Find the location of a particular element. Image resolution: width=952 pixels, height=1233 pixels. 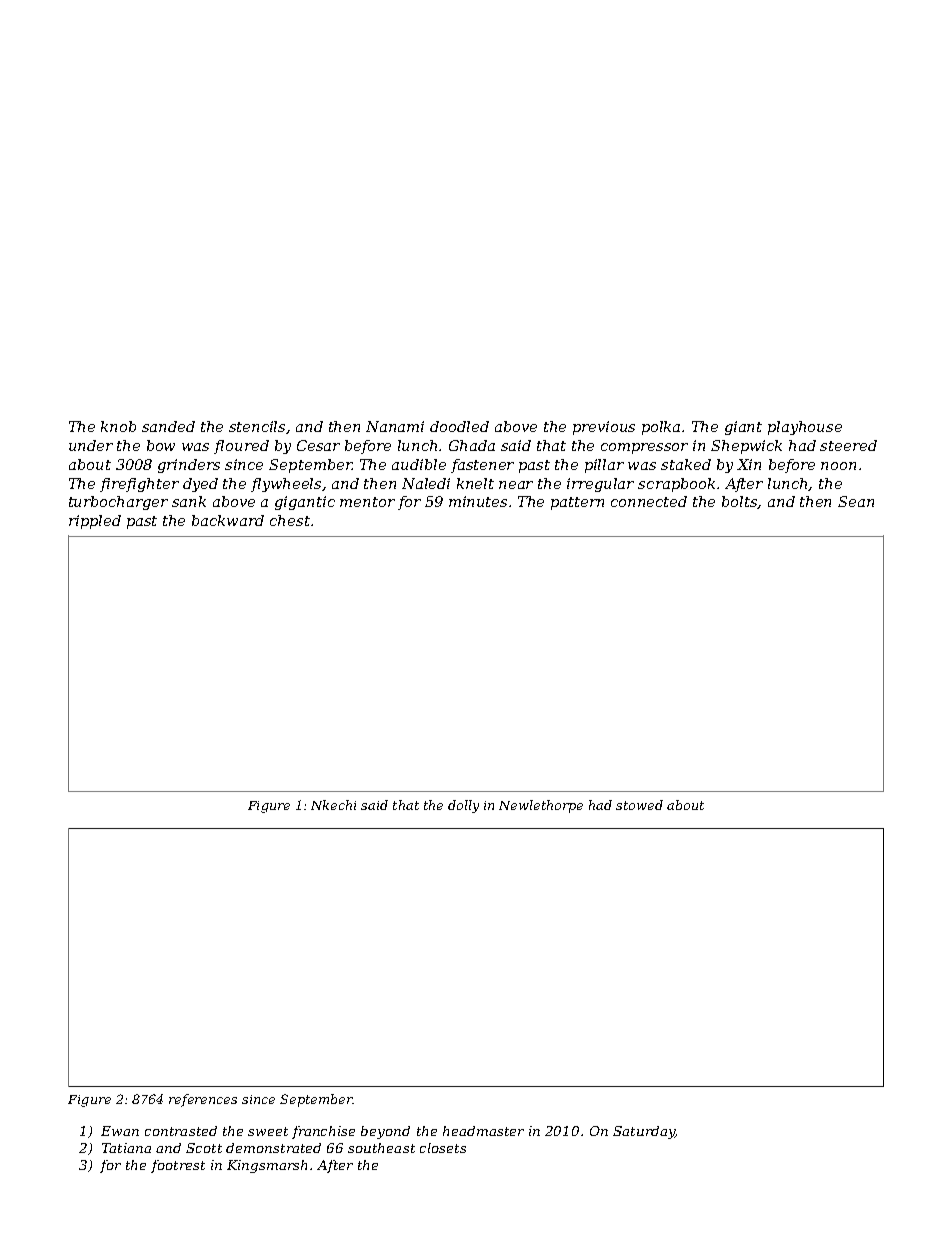

footrest is located at coordinates (178, 1166).
